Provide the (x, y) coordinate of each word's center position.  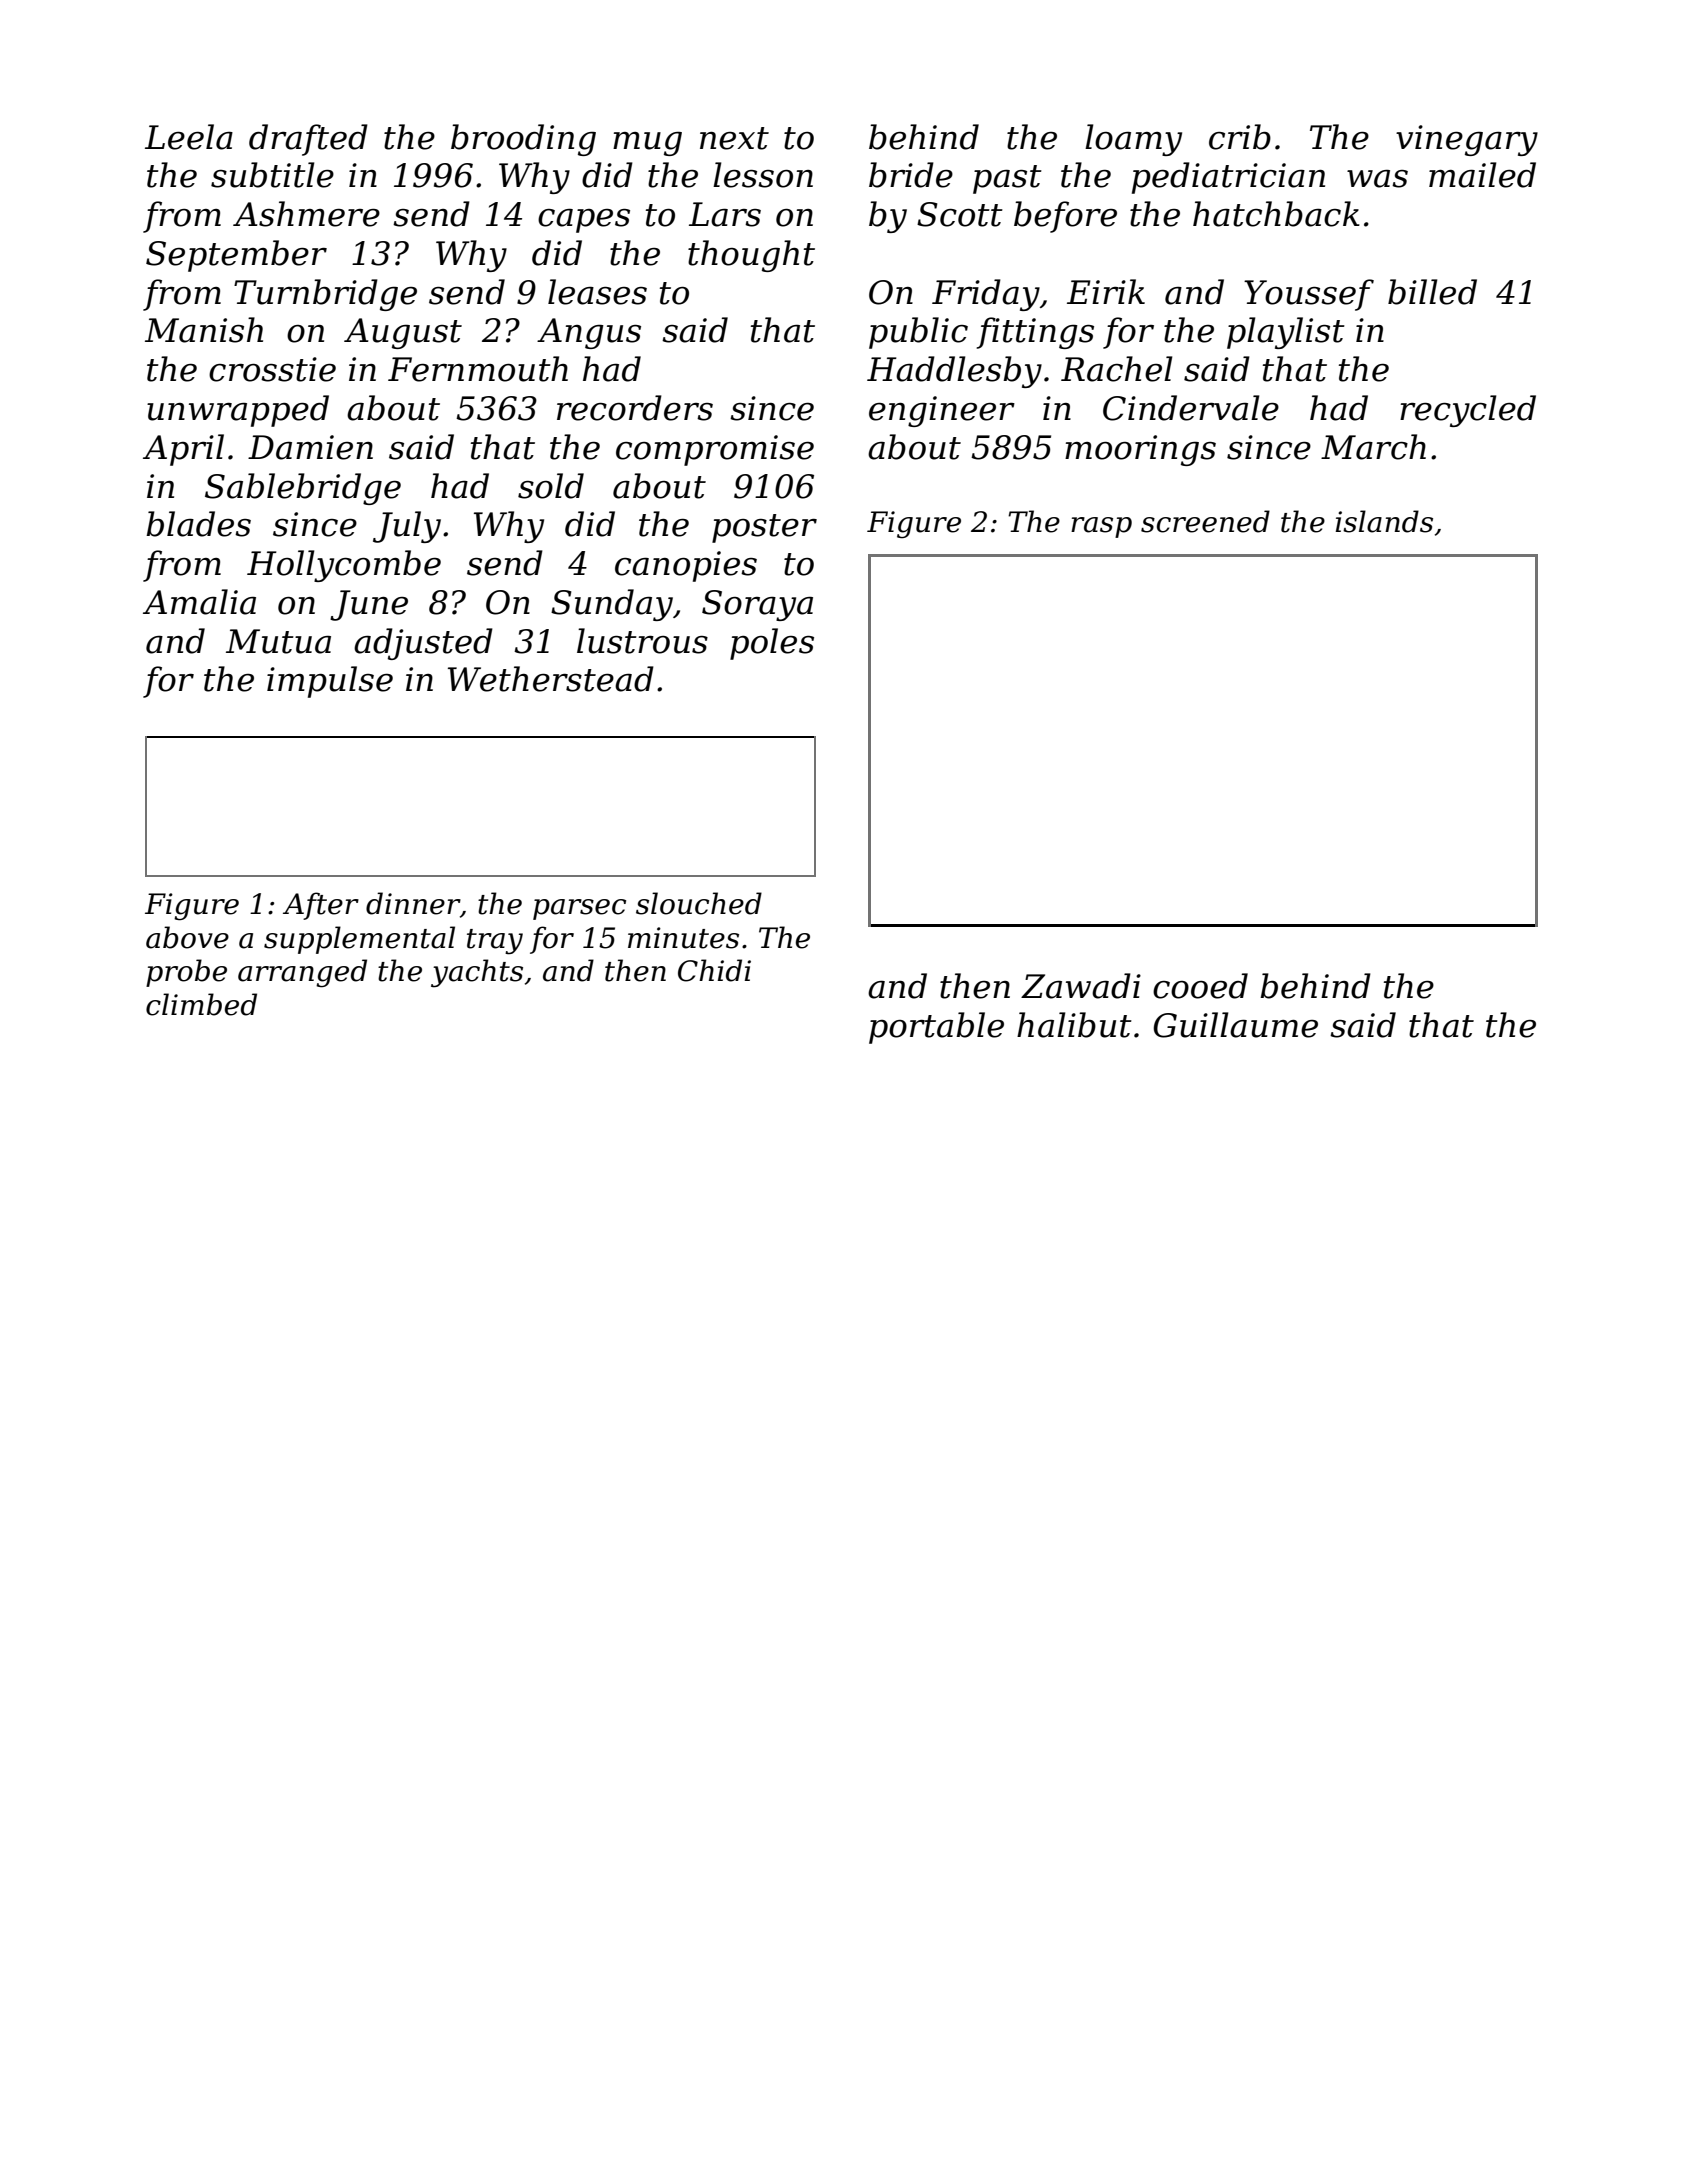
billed (1432, 292)
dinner (413, 903)
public (918, 333)
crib (1240, 137)
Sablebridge (303, 489)
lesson (763, 175)
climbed (201, 1004)
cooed (1200, 986)
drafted (308, 140)
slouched (699, 903)
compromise (715, 450)
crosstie (272, 369)
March (1373, 447)
